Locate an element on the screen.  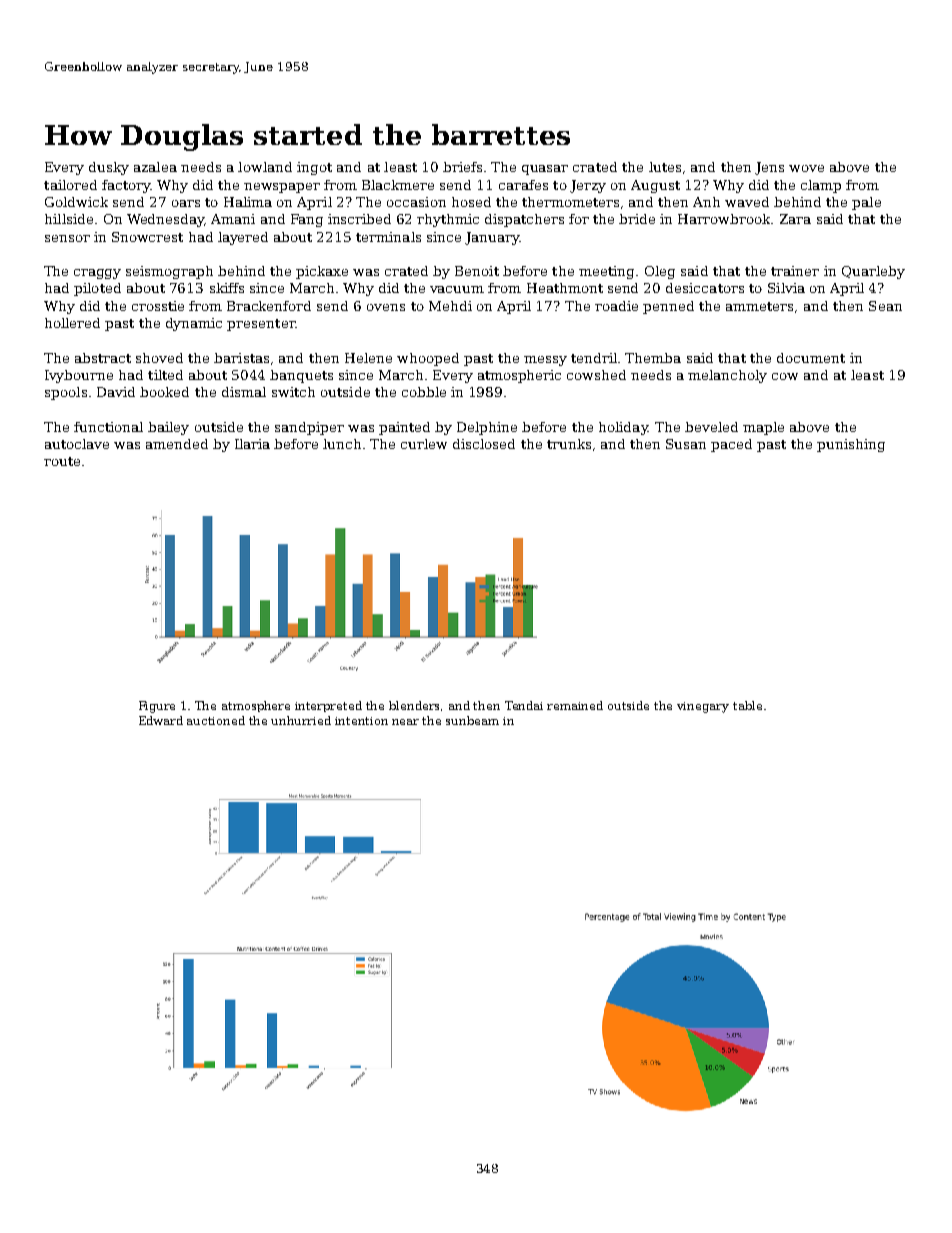
azalea is located at coordinates (155, 167).
